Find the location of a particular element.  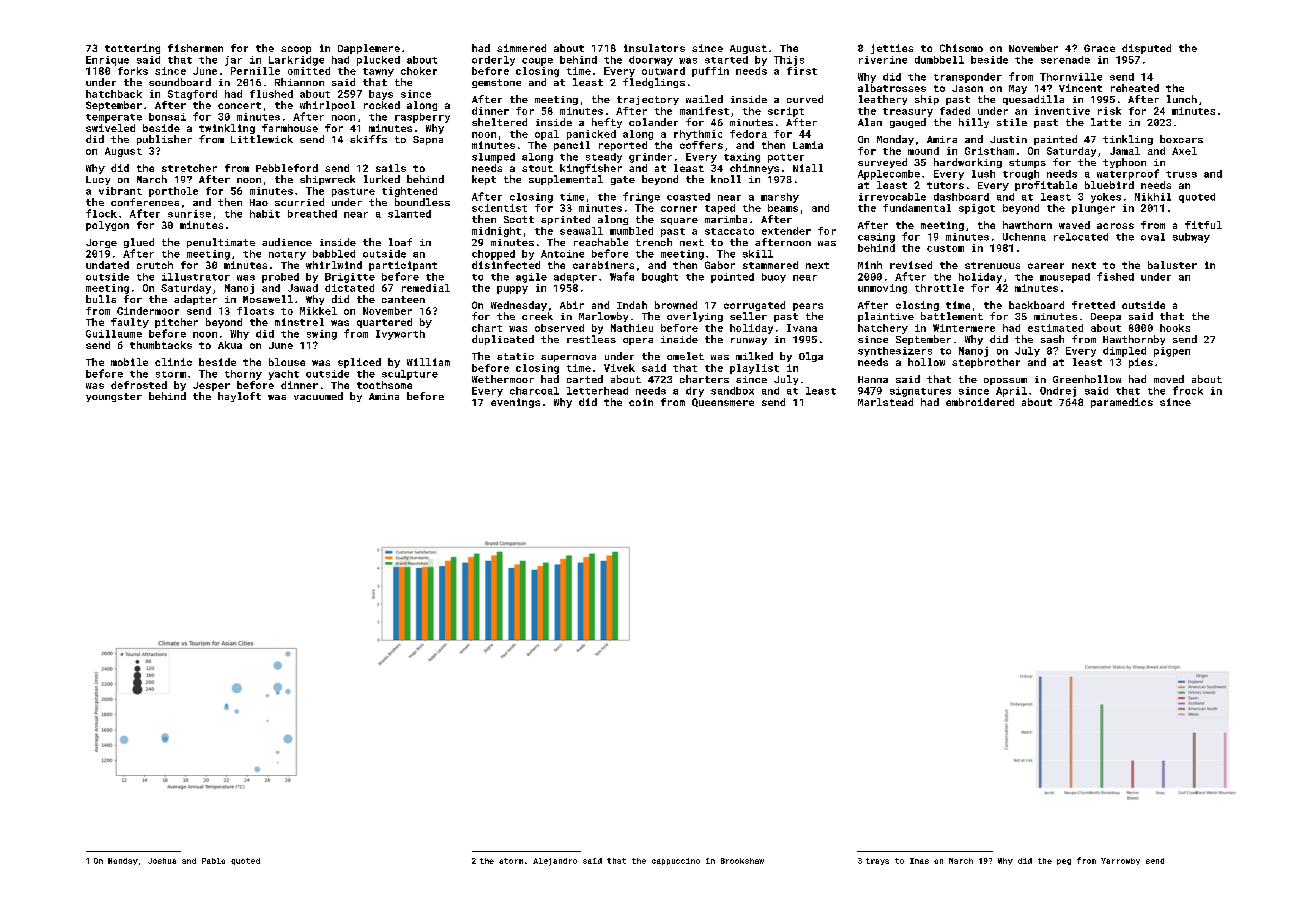

stumps is located at coordinates (1027, 163).
